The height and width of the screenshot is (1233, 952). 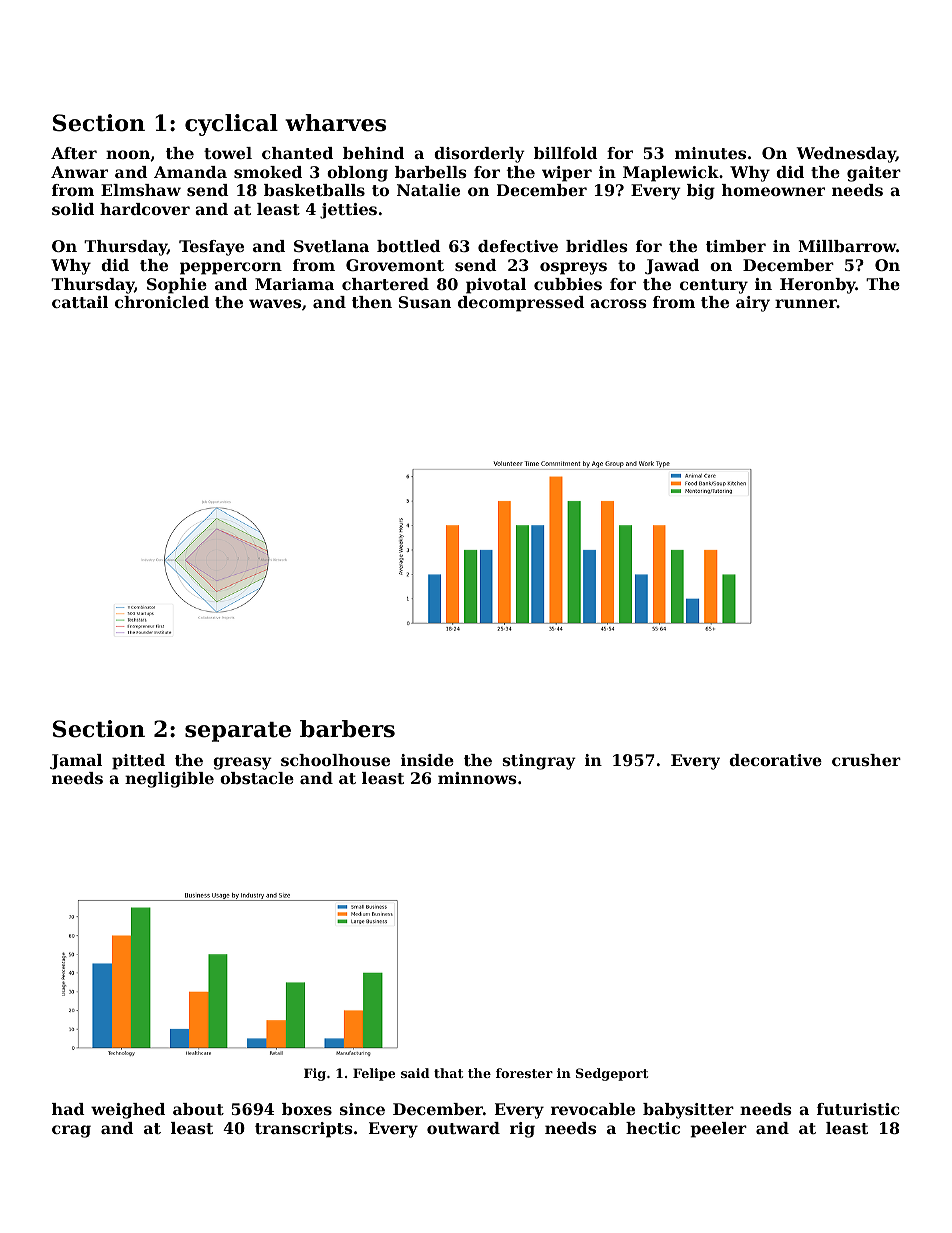 I want to click on minnows, so click(x=477, y=778).
